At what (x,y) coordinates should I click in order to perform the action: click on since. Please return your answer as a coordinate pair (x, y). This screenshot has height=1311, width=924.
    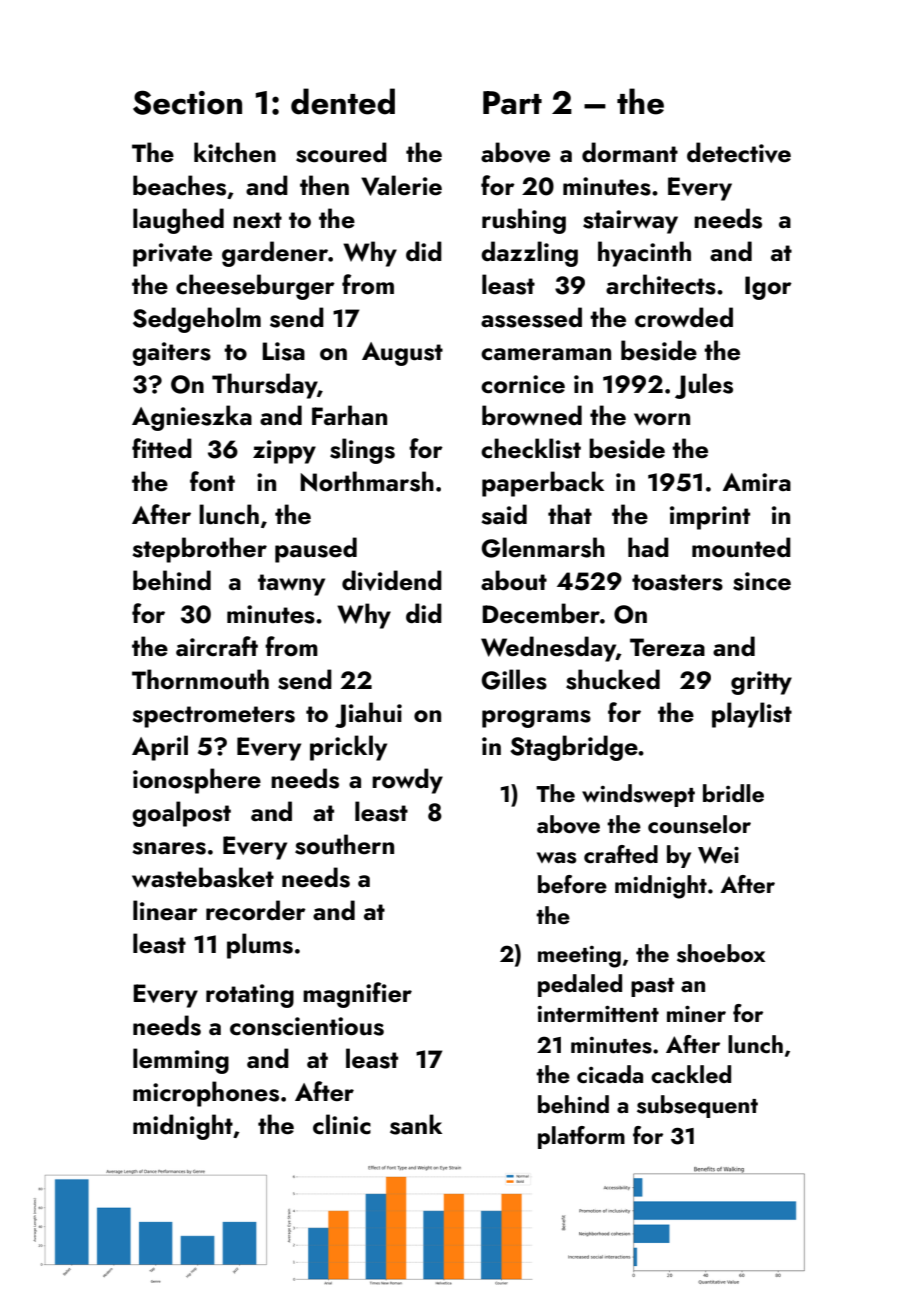
    Looking at the image, I should click on (762, 581).
